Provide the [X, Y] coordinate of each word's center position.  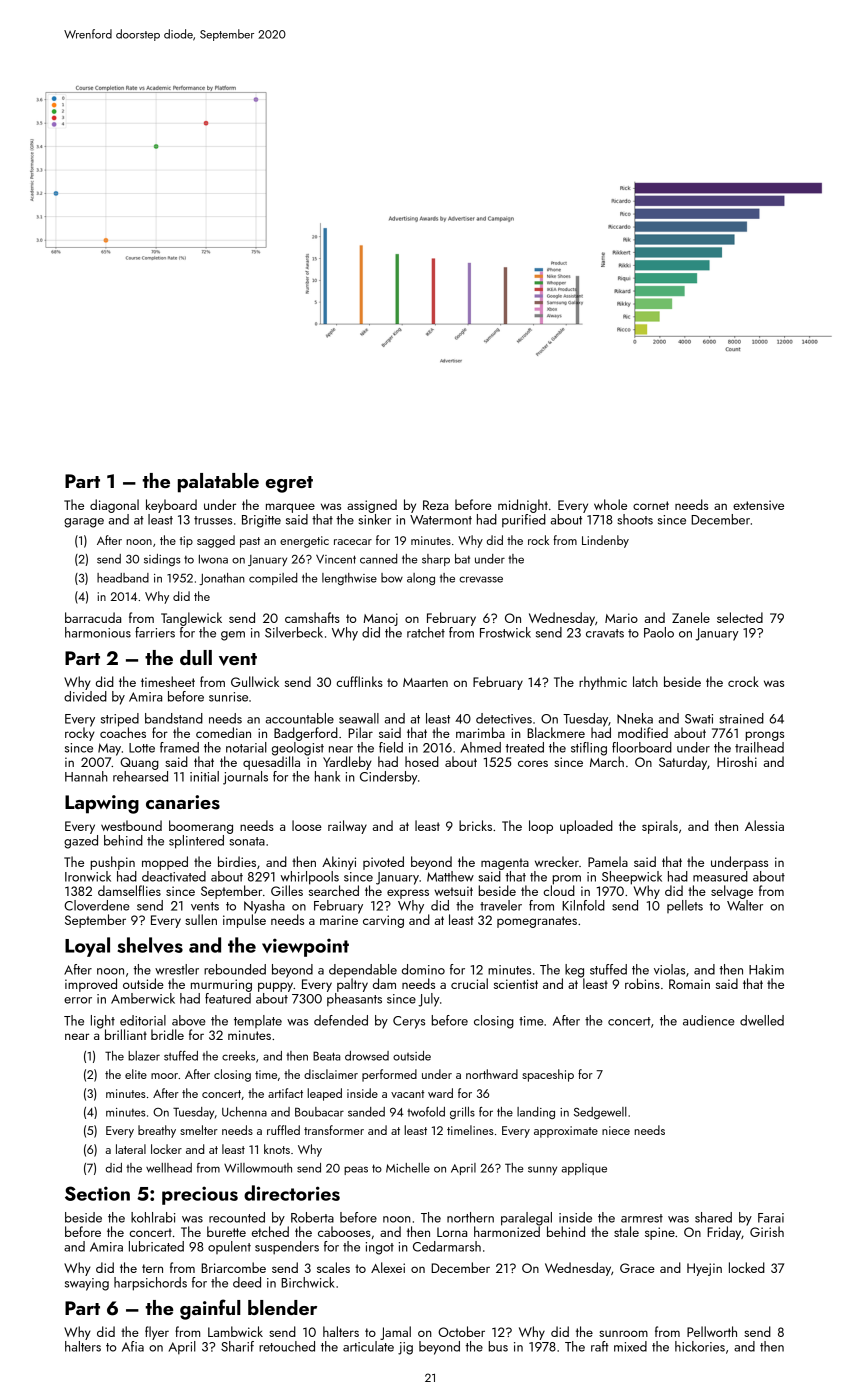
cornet [651, 505]
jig [405, 1348]
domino [423, 969]
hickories [700, 1346]
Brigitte [261, 521]
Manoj [380, 619]
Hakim [766, 969]
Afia [133, 1346]
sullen [201, 919]
